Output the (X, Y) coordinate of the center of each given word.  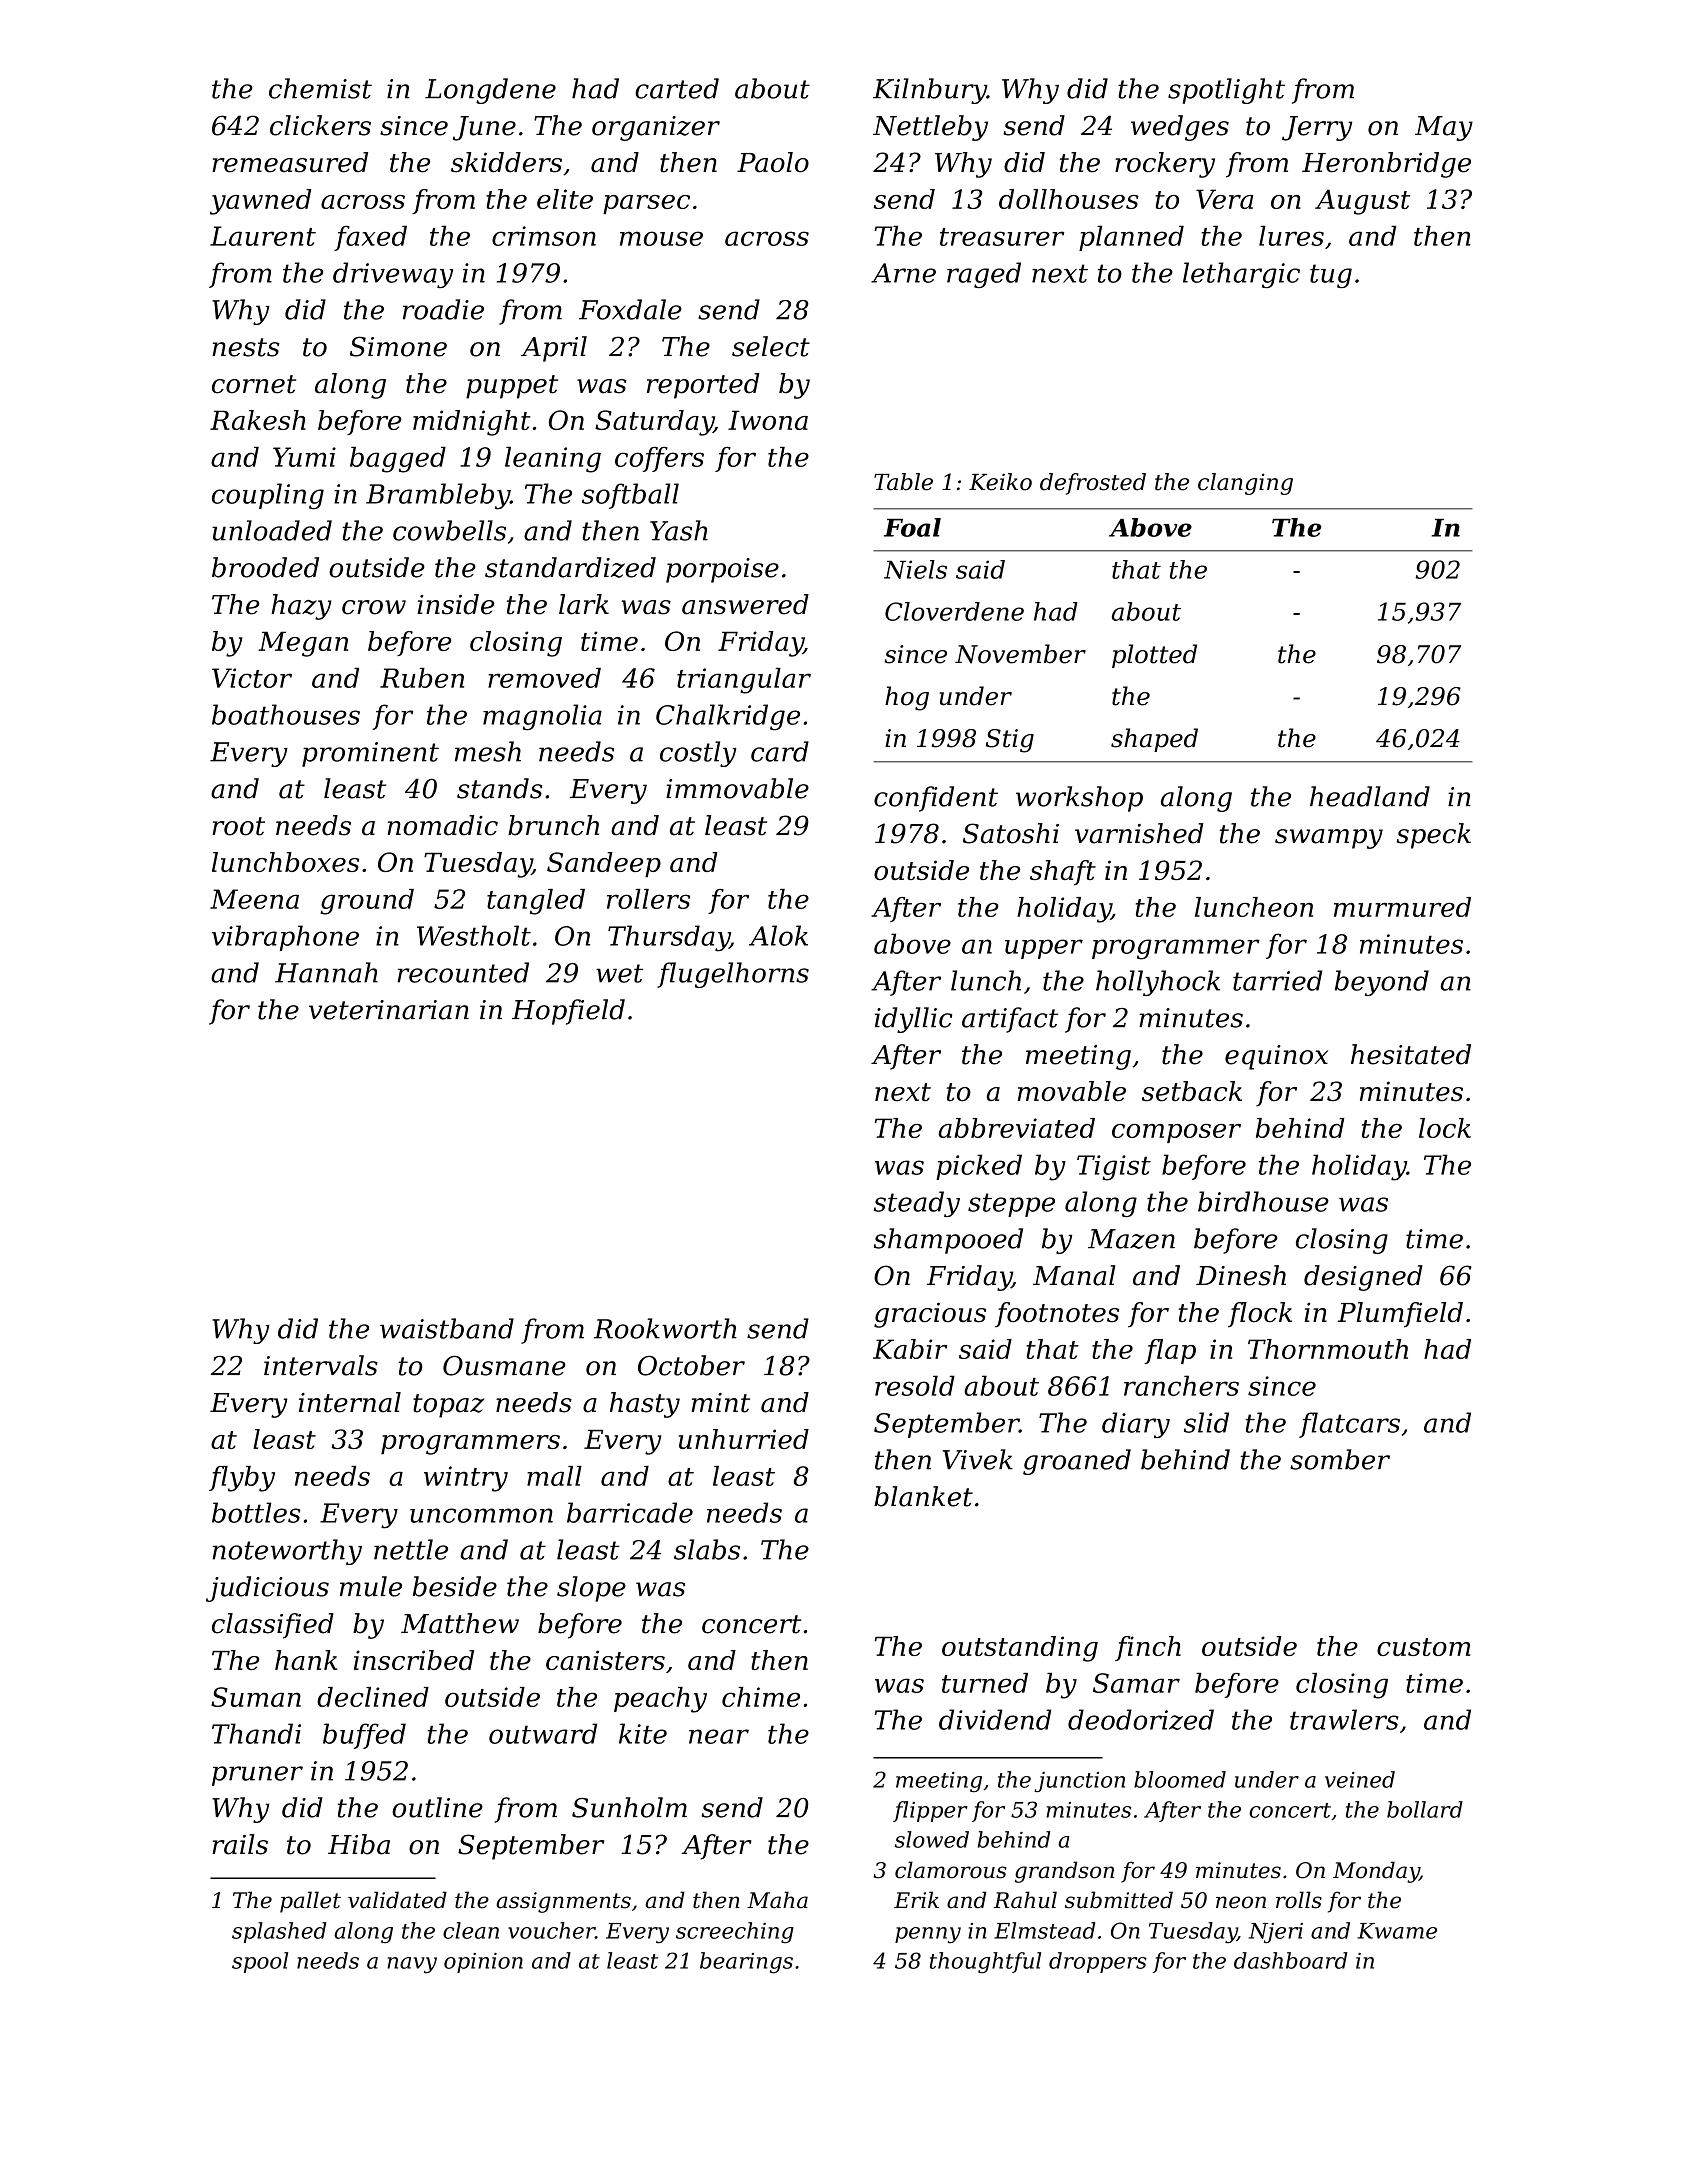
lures (1291, 235)
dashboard (1290, 1960)
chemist (320, 88)
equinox (1276, 1057)
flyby (242, 1479)
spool (260, 1962)
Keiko (1000, 482)
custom (1423, 1647)
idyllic (913, 1020)
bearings (746, 1963)
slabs (707, 1549)
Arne (903, 273)
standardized (570, 567)
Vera (1224, 199)
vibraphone (285, 938)
